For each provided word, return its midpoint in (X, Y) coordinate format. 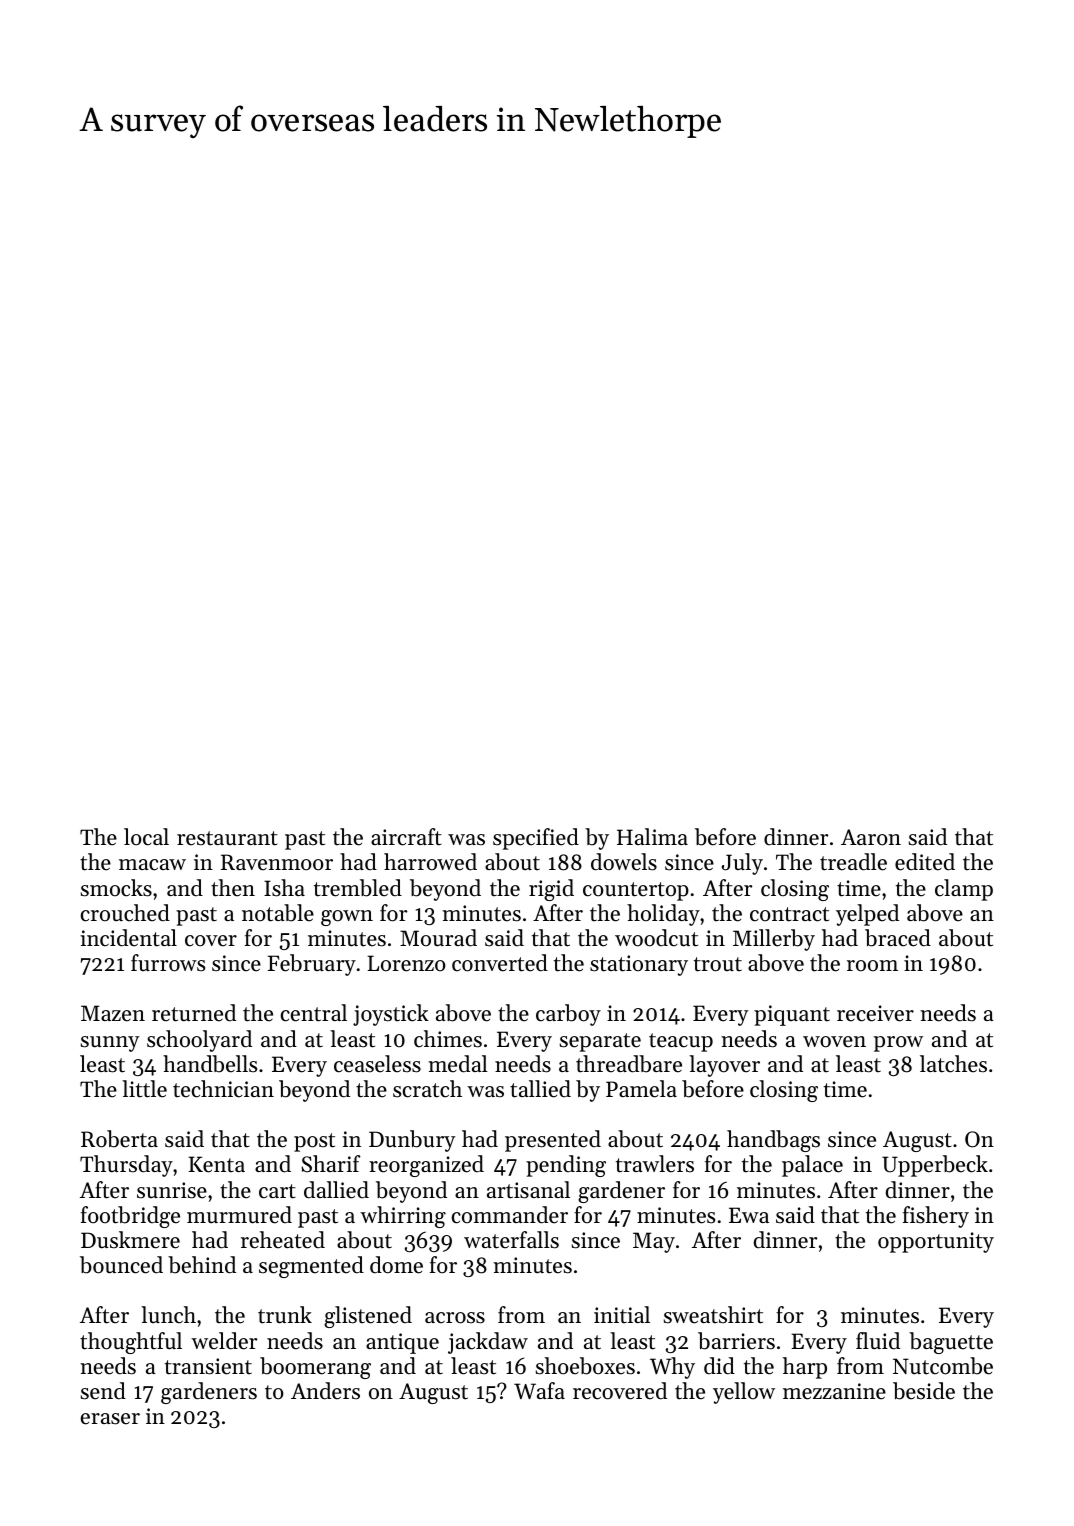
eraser (110, 1419)
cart (277, 1191)
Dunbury (412, 1141)
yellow (744, 1393)
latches (953, 1064)
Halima (652, 836)
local (146, 837)
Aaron (871, 837)
